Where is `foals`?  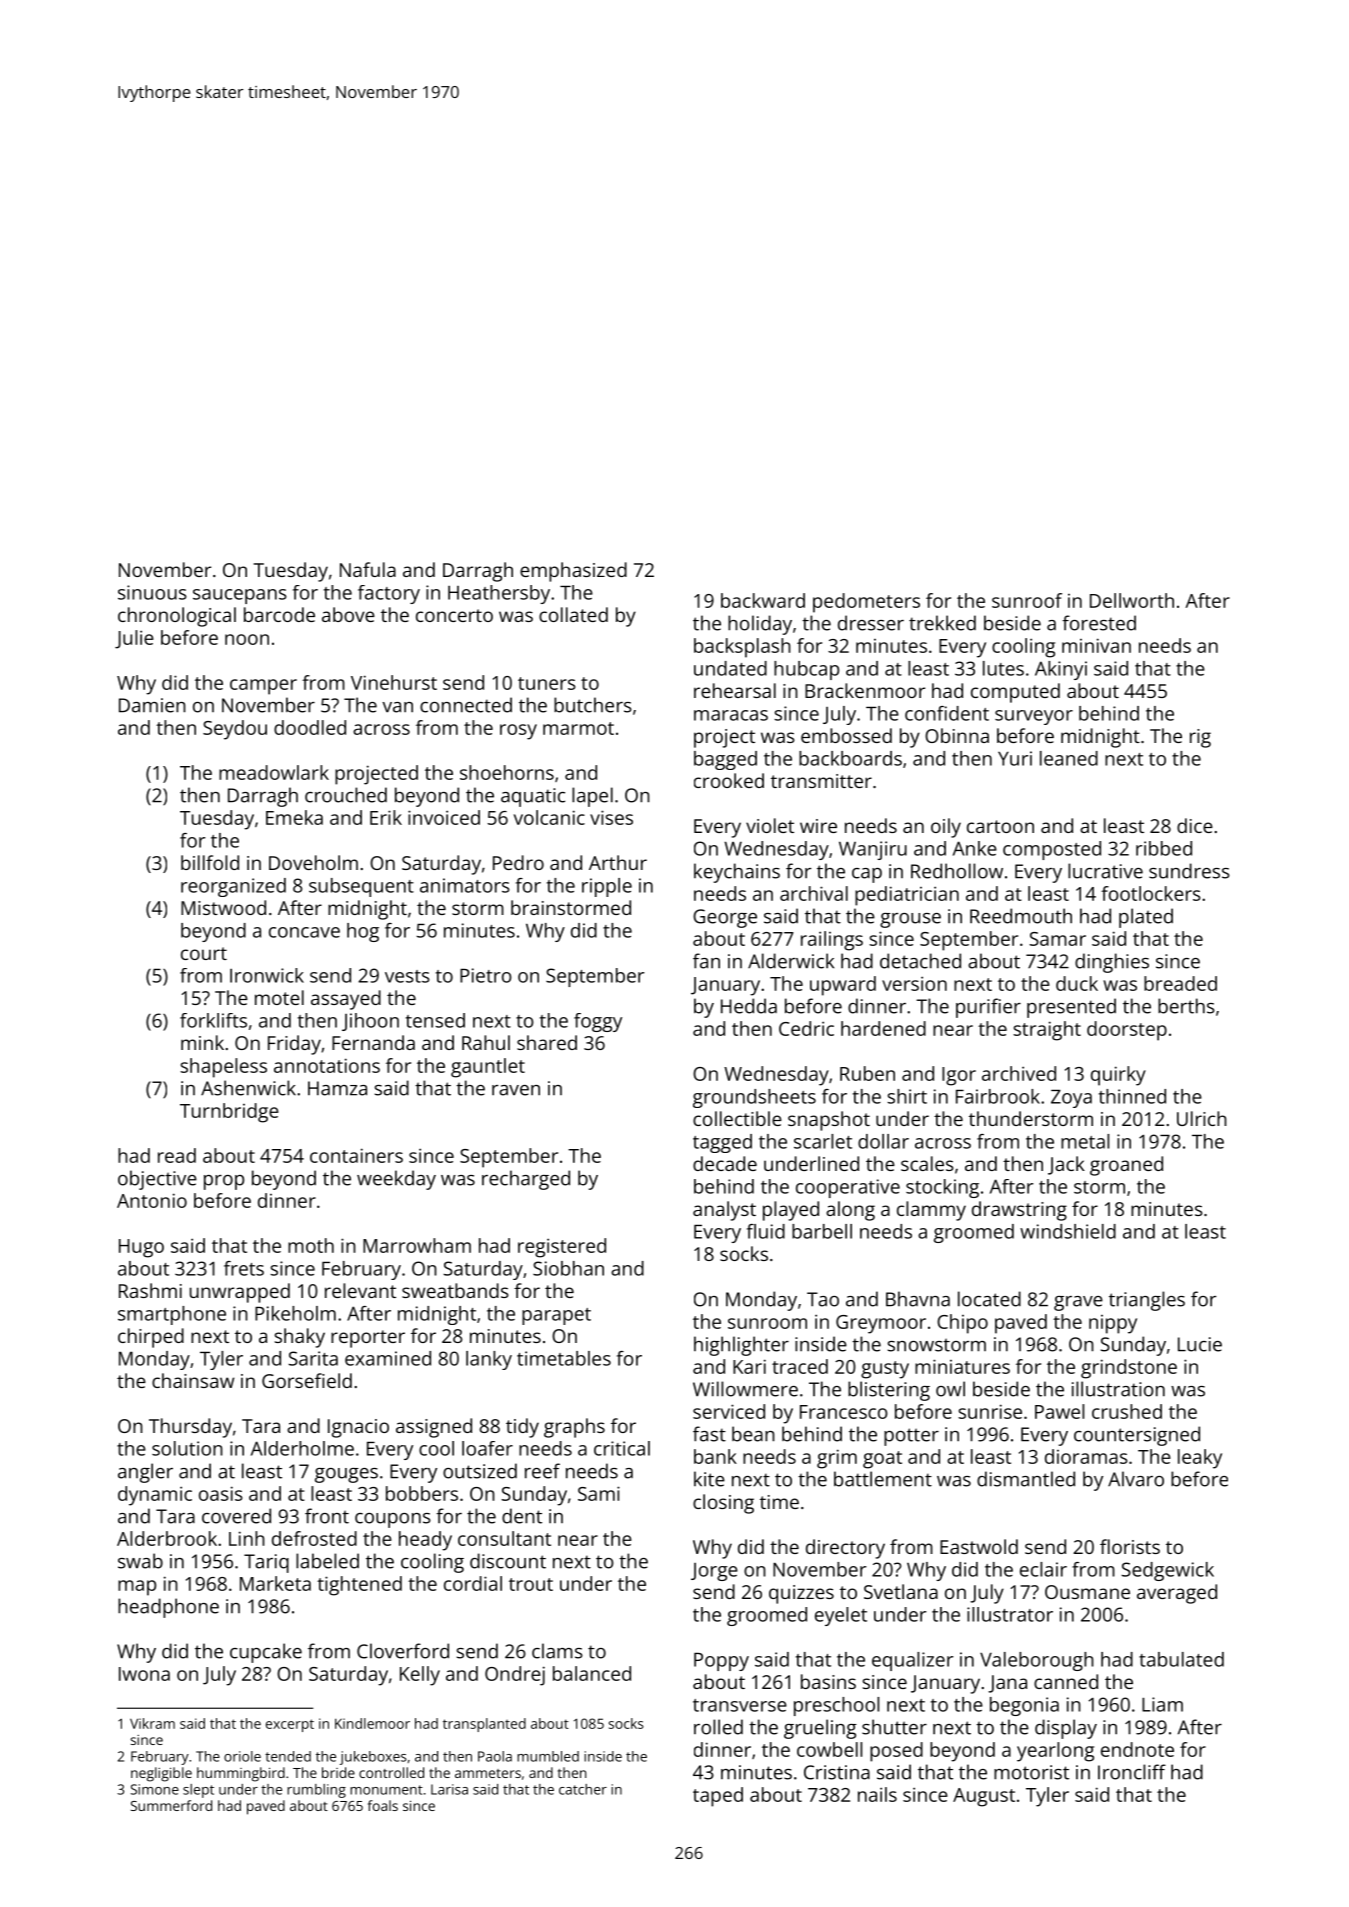
foals is located at coordinates (383, 1805).
